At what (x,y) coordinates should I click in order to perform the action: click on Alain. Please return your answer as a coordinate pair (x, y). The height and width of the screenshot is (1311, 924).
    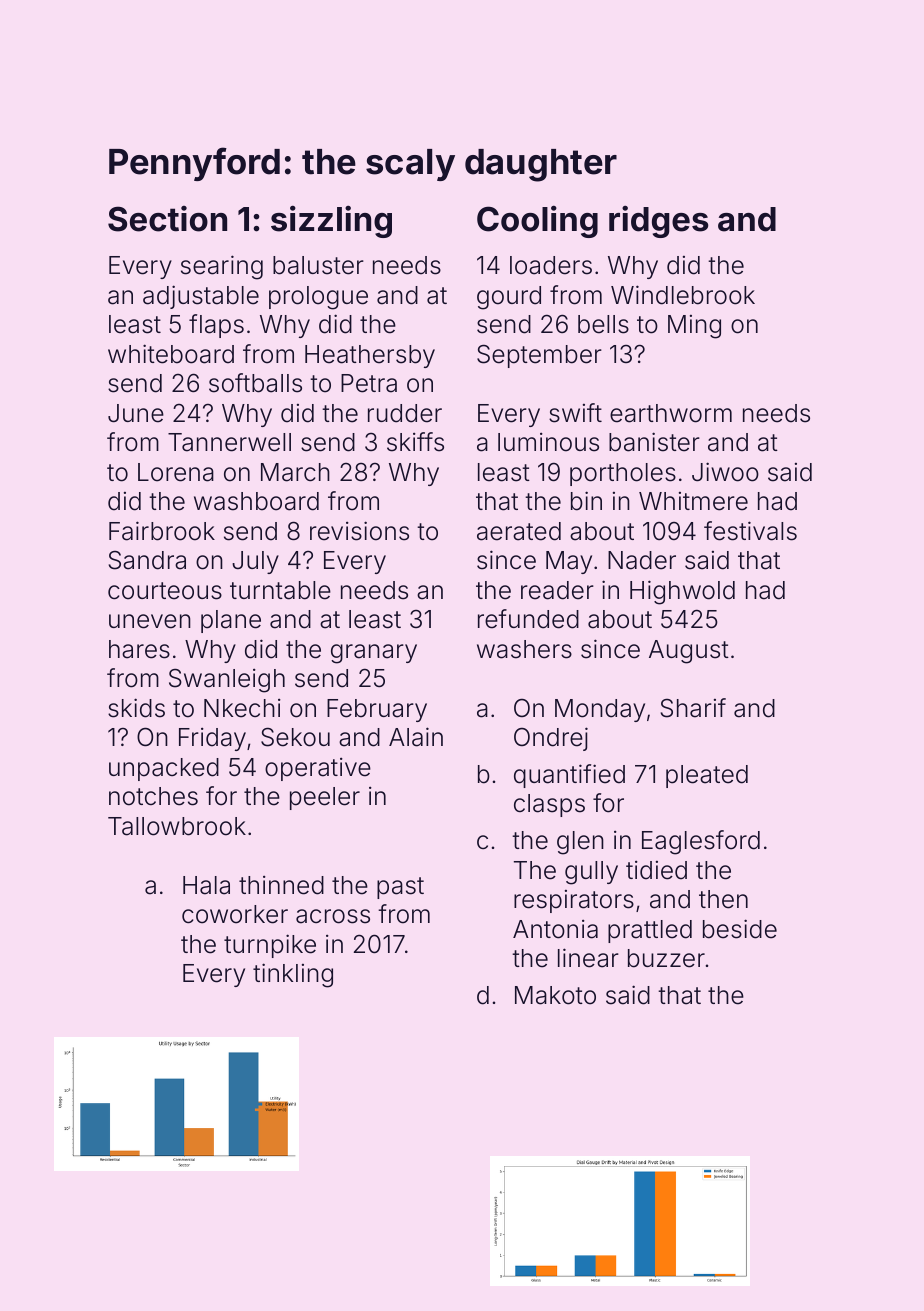
    Looking at the image, I should click on (416, 737).
